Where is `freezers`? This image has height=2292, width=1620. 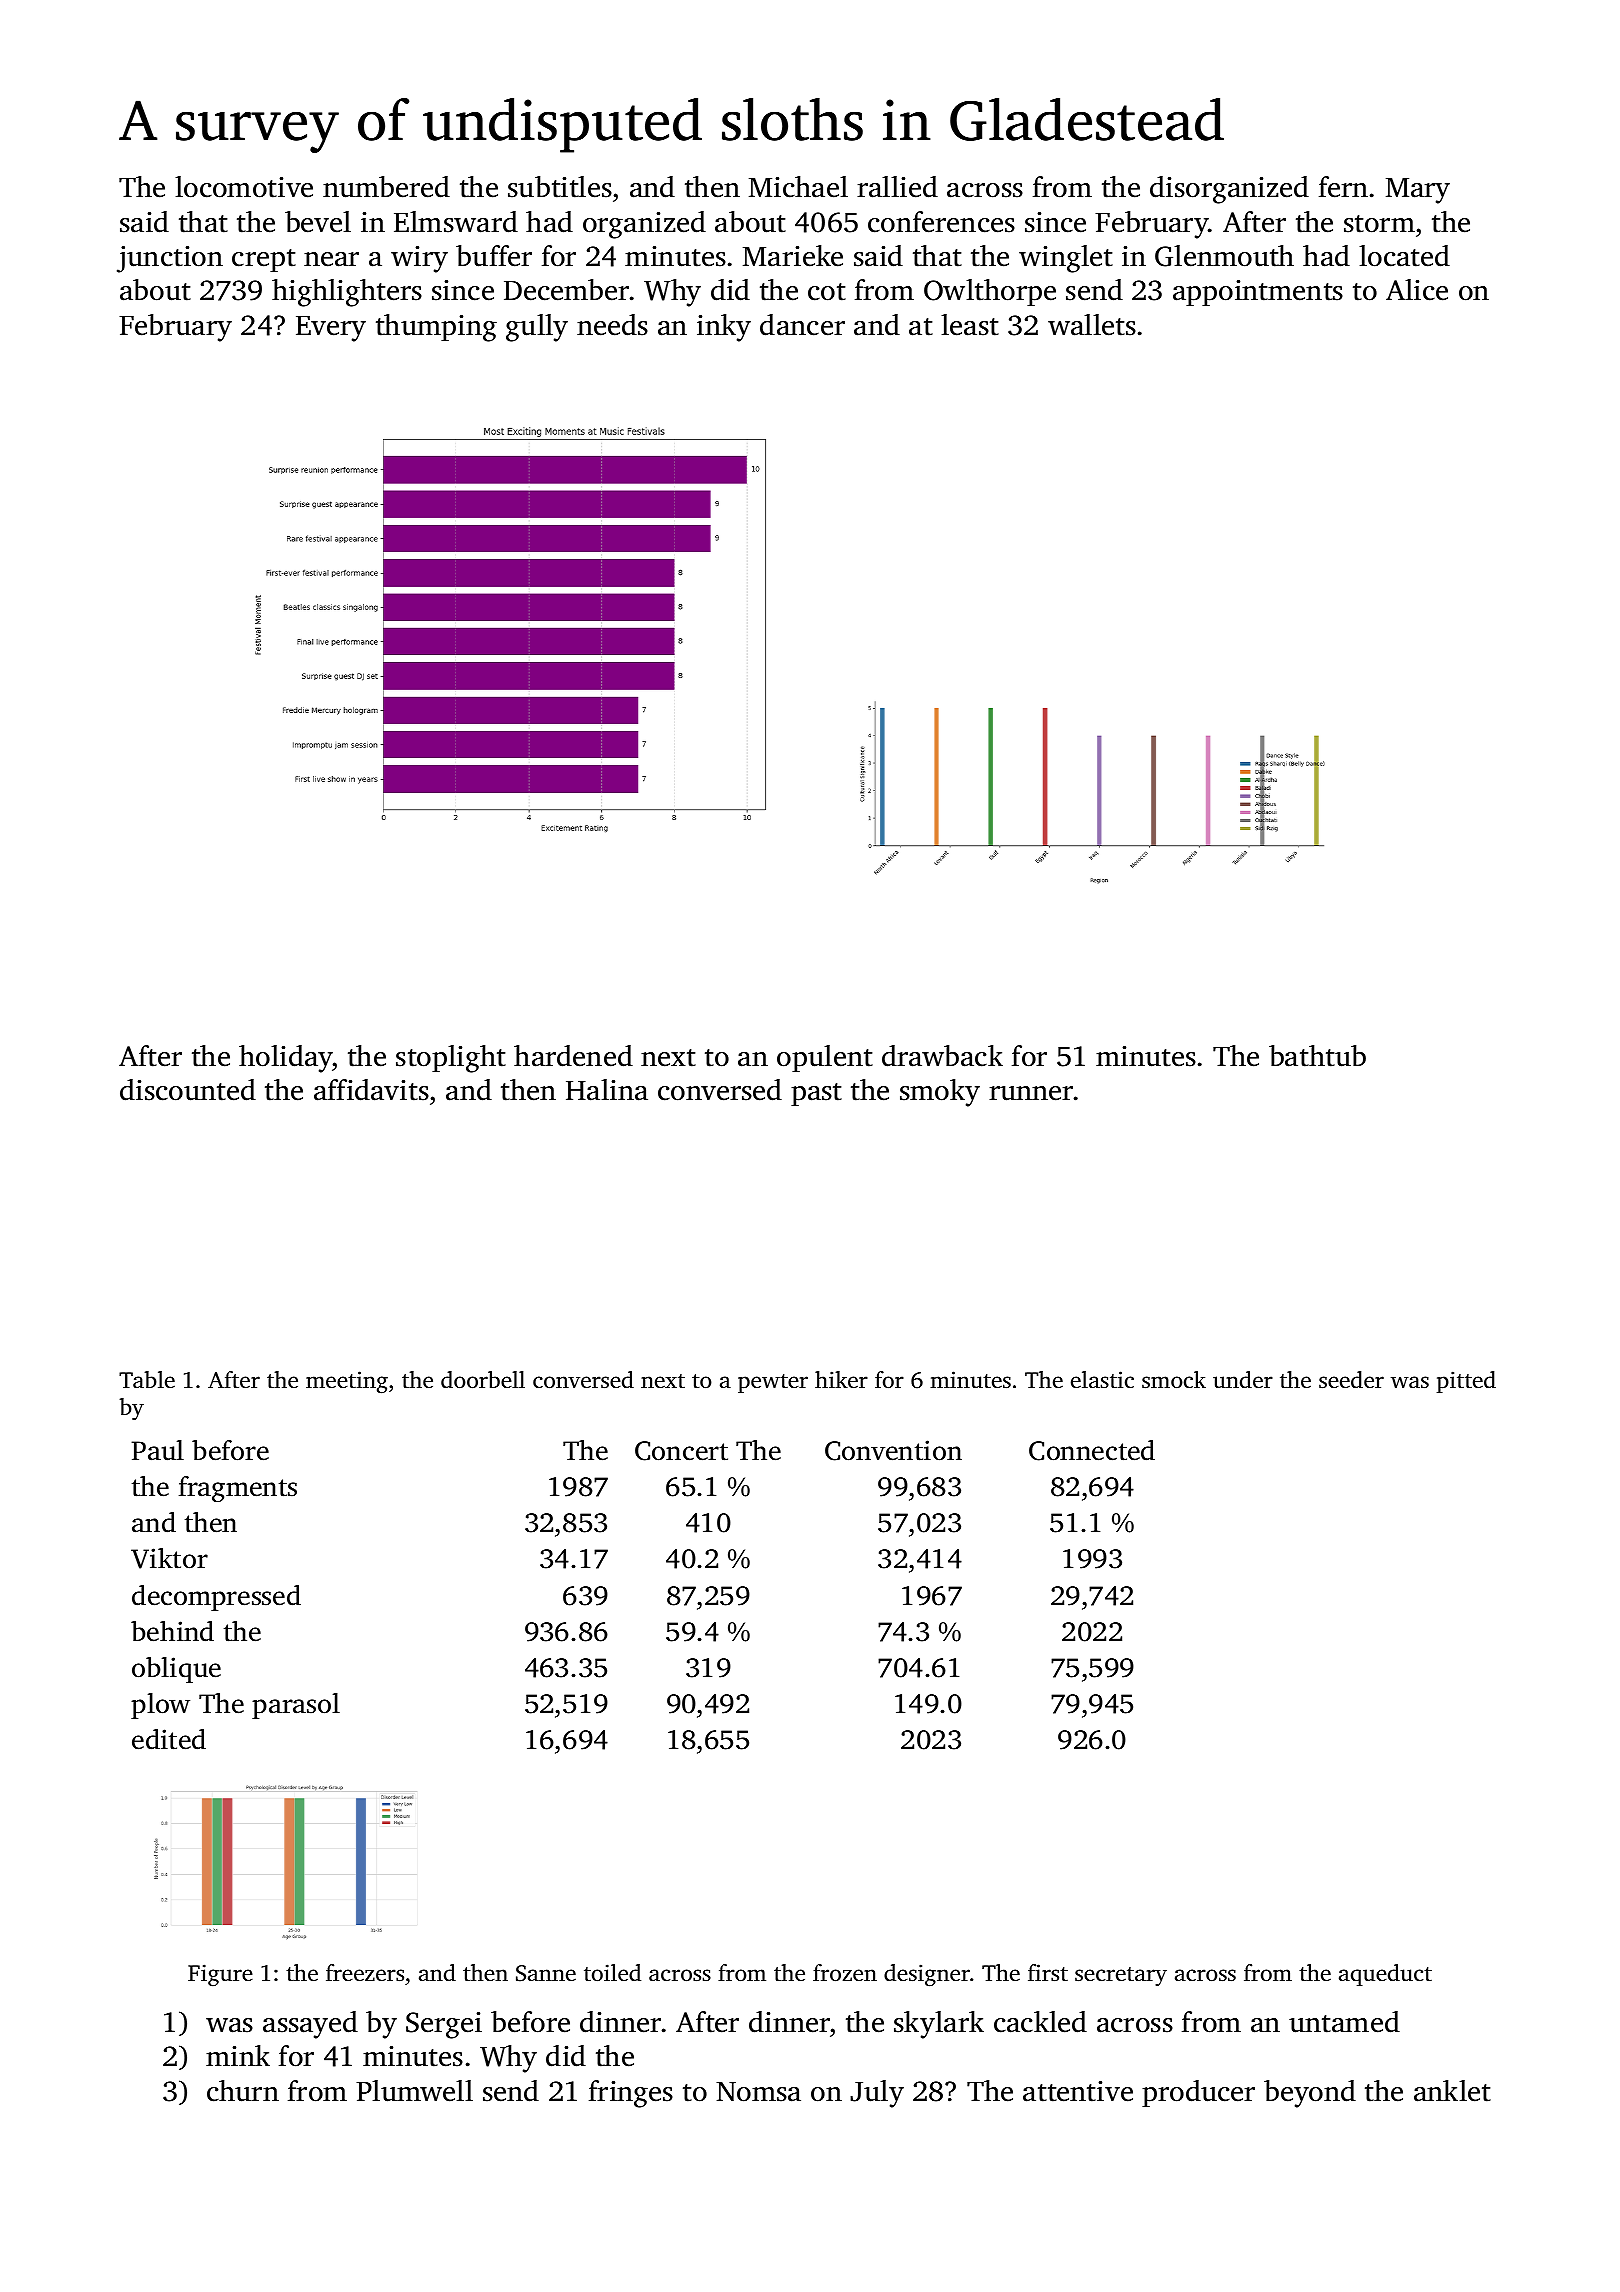
freezers is located at coordinates (365, 1973).
